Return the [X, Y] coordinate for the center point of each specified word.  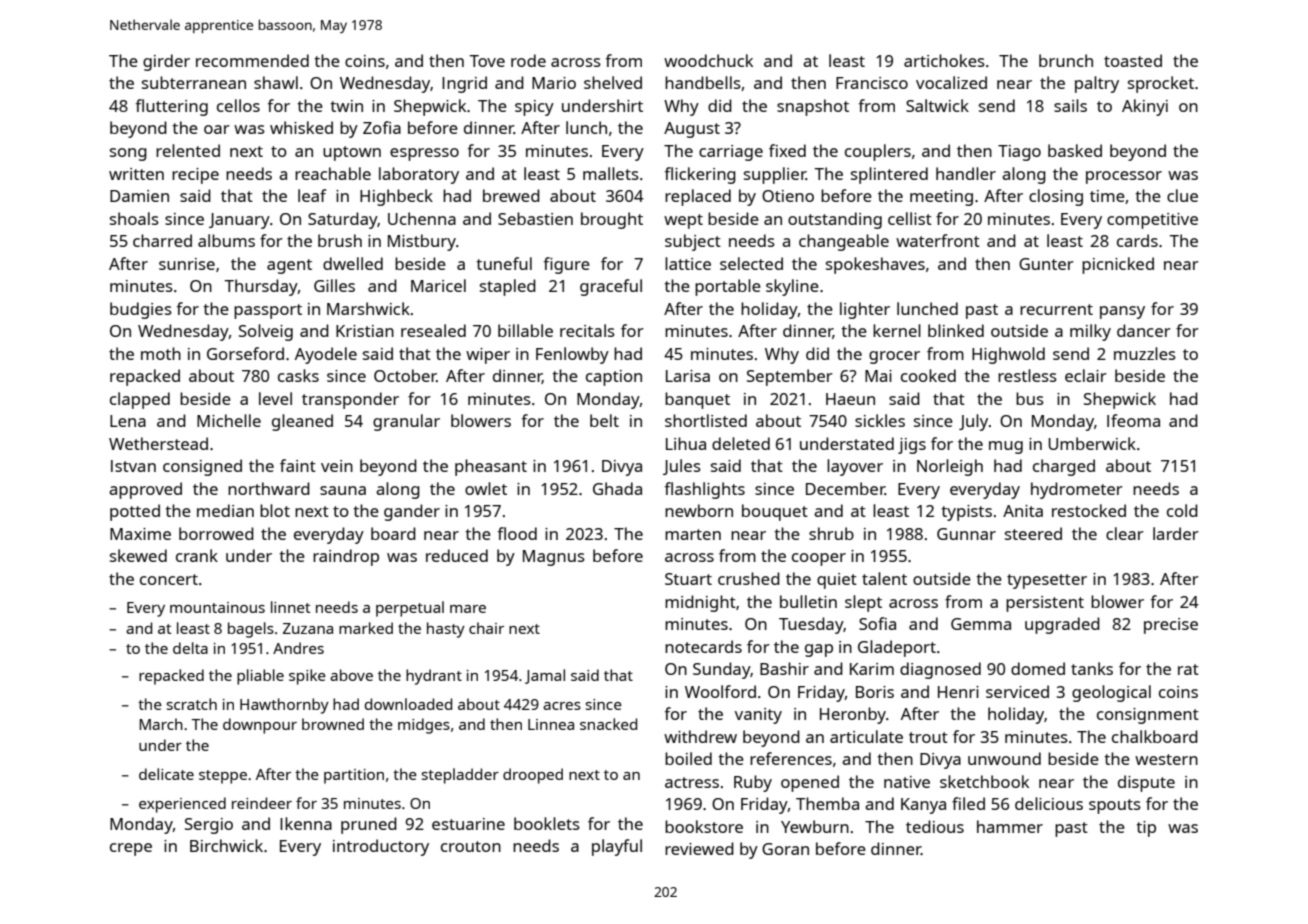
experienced [182, 805]
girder [166, 62]
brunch [1066, 60]
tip [1146, 829]
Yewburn [815, 826]
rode [528, 60]
